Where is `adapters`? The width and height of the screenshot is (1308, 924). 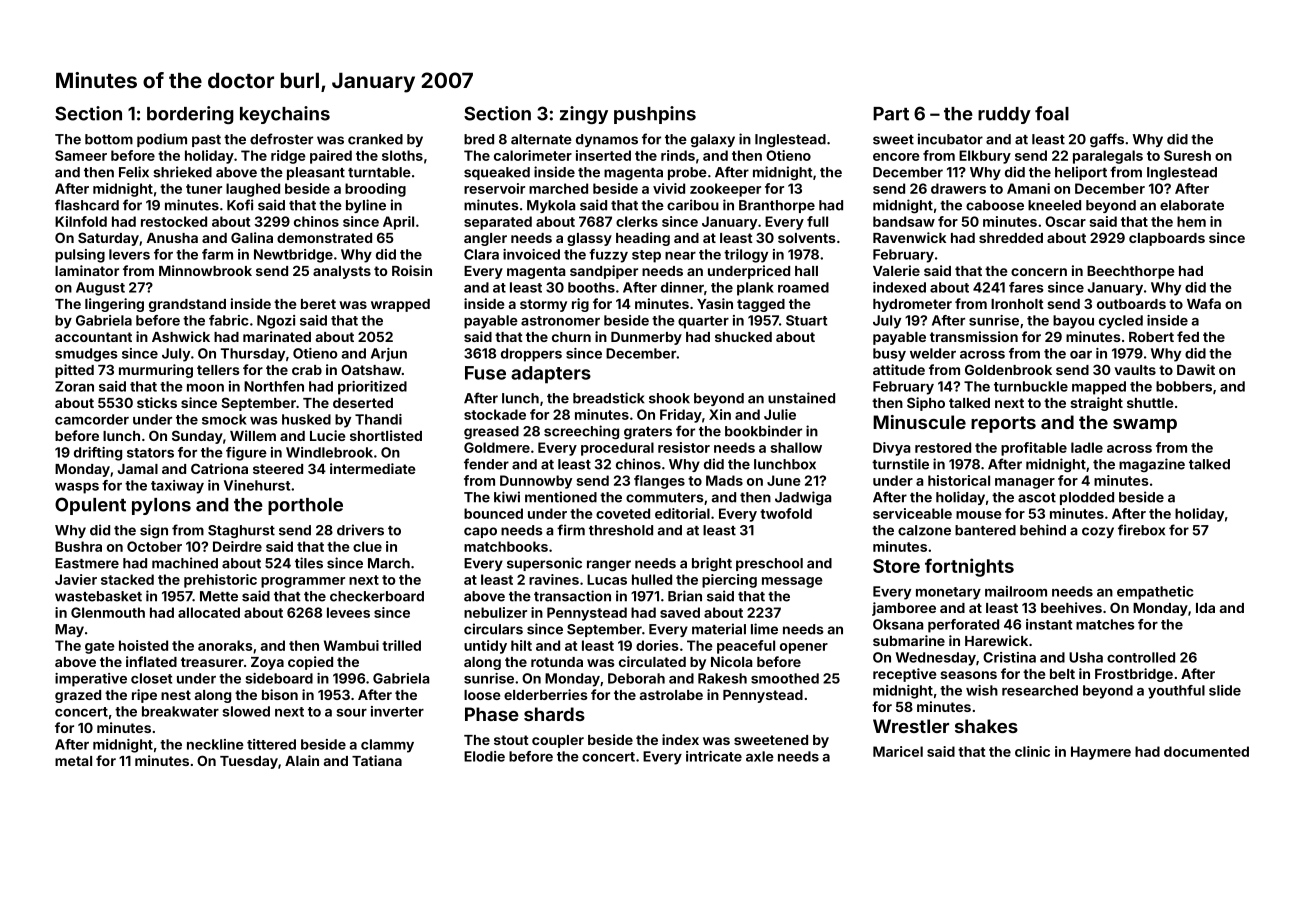
adapters is located at coordinates (551, 375).
